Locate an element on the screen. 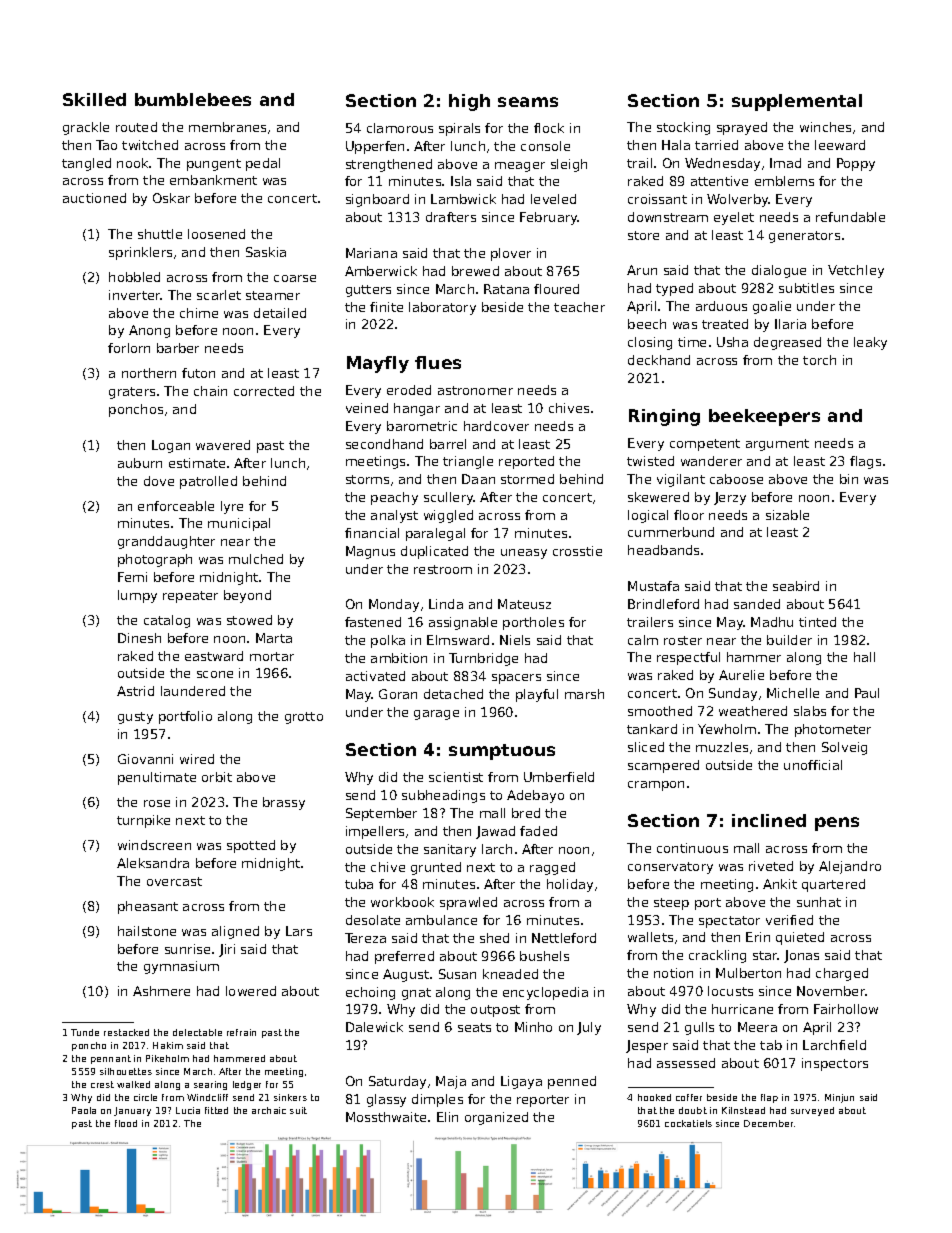 This screenshot has height=1233, width=952. storms is located at coordinates (367, 479).
